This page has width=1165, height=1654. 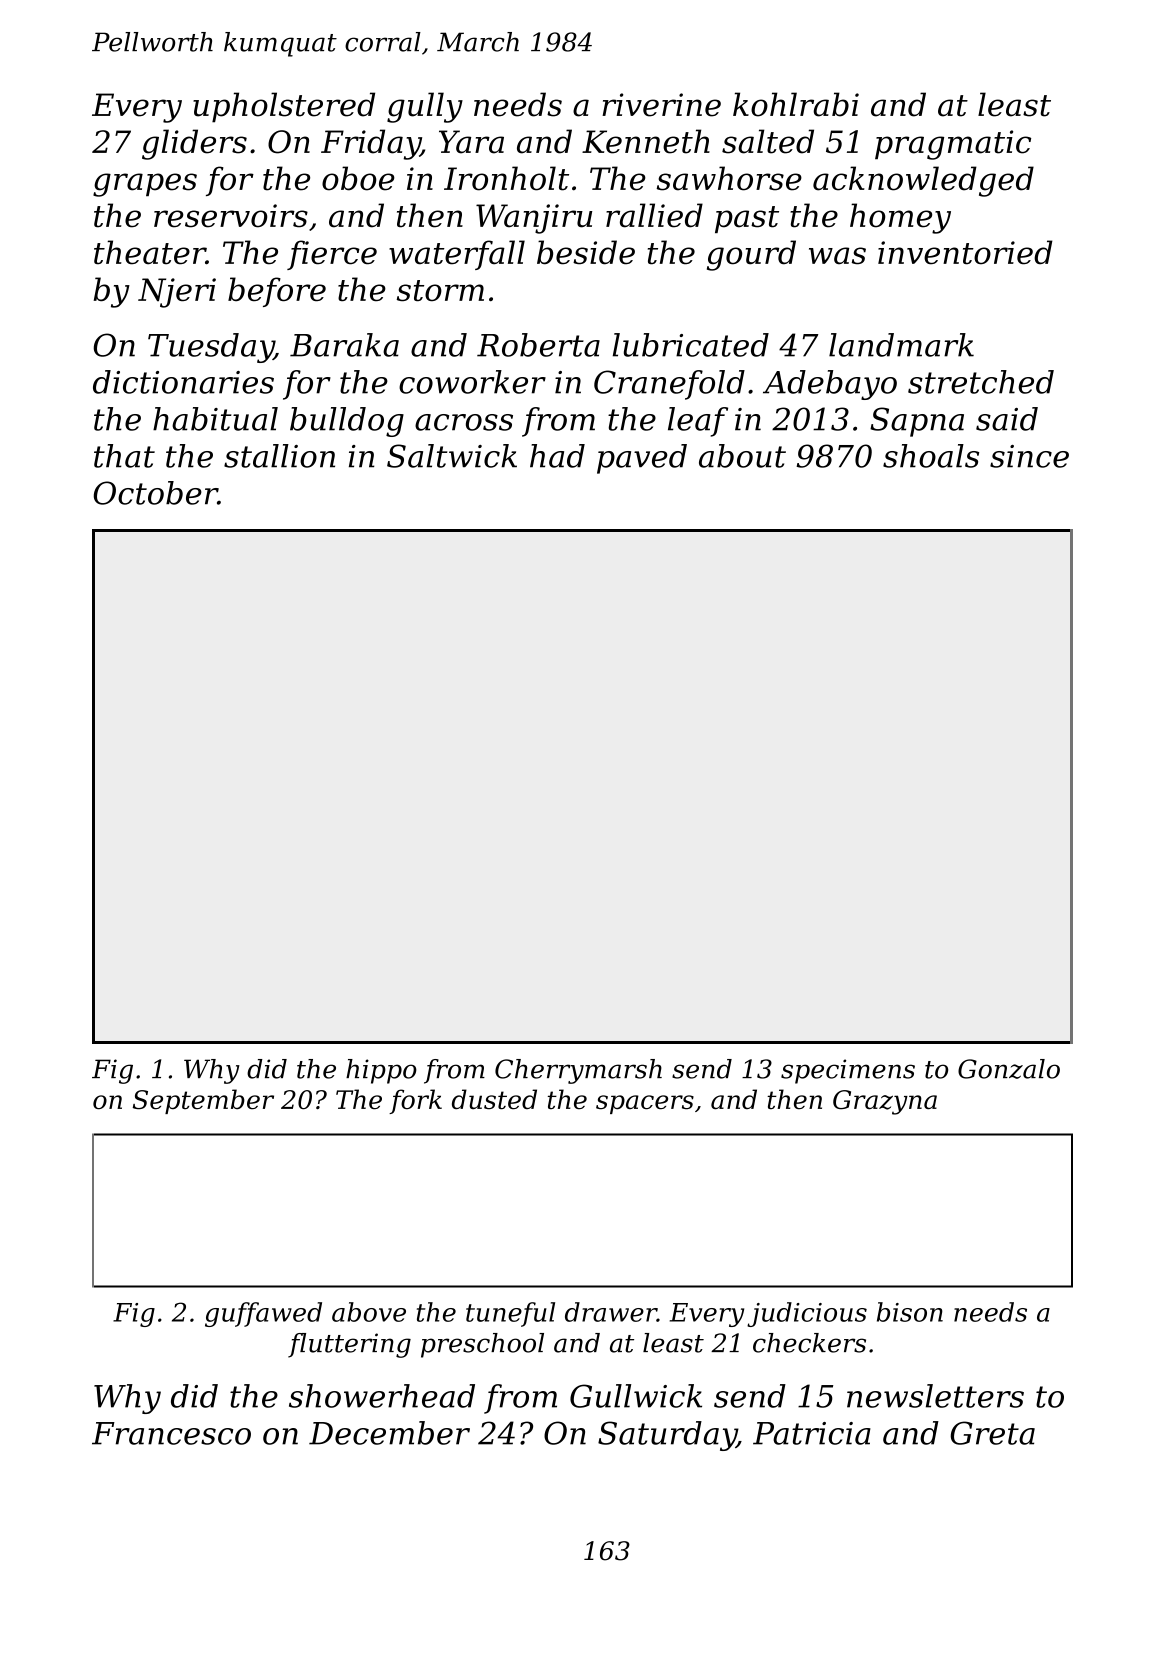 I want to click on upholstered, so click(x=284, y=107).
